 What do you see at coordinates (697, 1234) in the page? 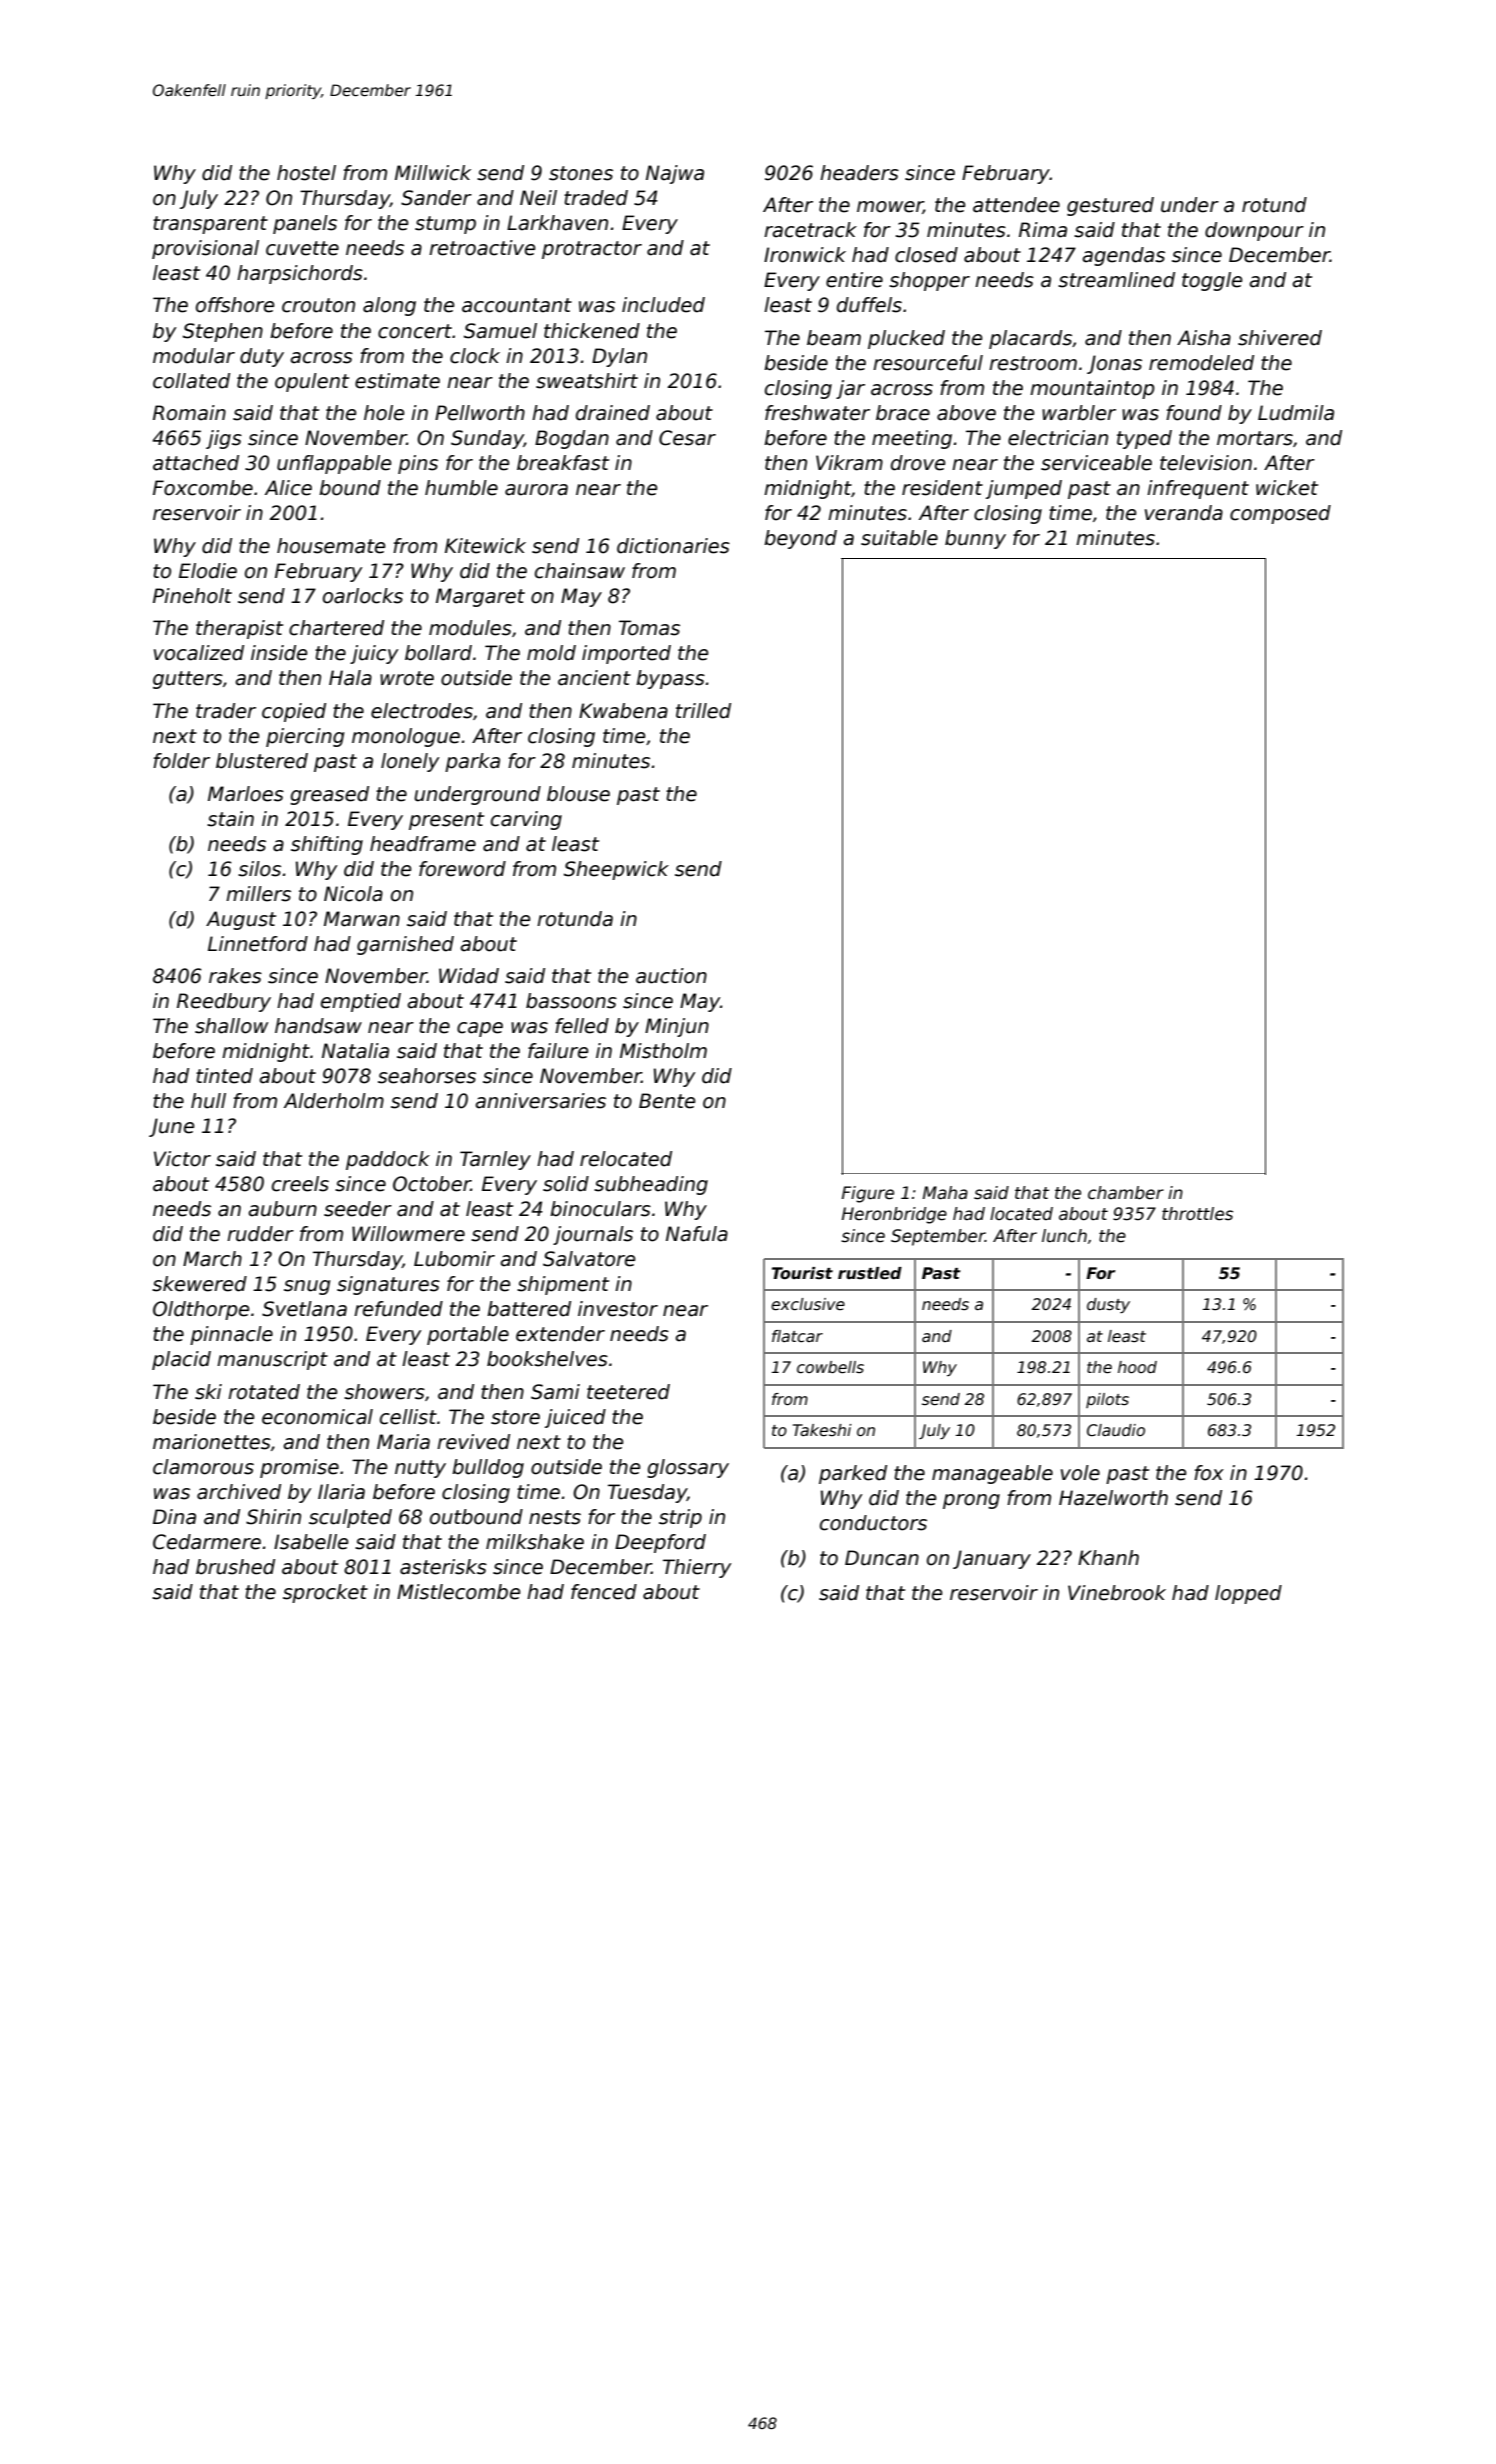
I see `Nafula` at bounding box center [697, 1234].
